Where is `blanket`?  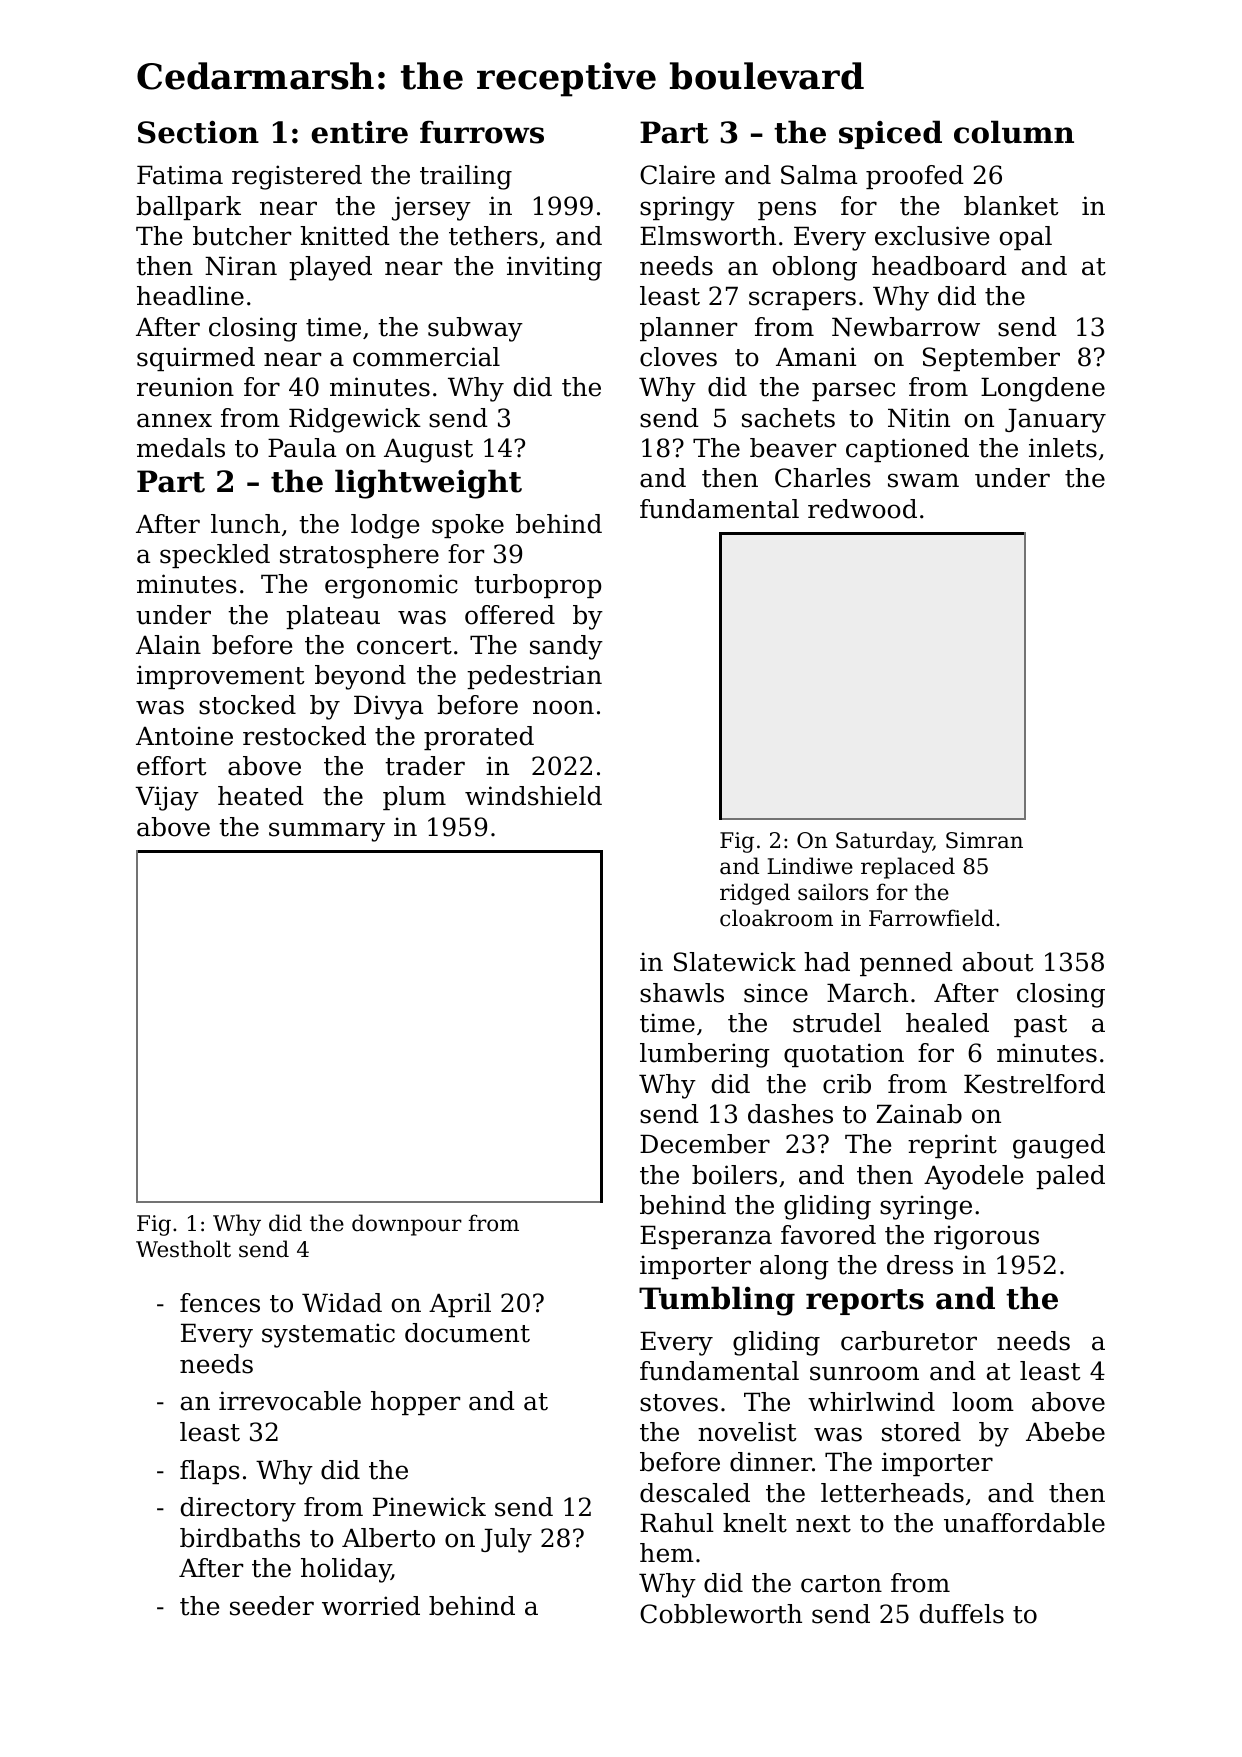
blanket is located at coordinates (1011, 206).
